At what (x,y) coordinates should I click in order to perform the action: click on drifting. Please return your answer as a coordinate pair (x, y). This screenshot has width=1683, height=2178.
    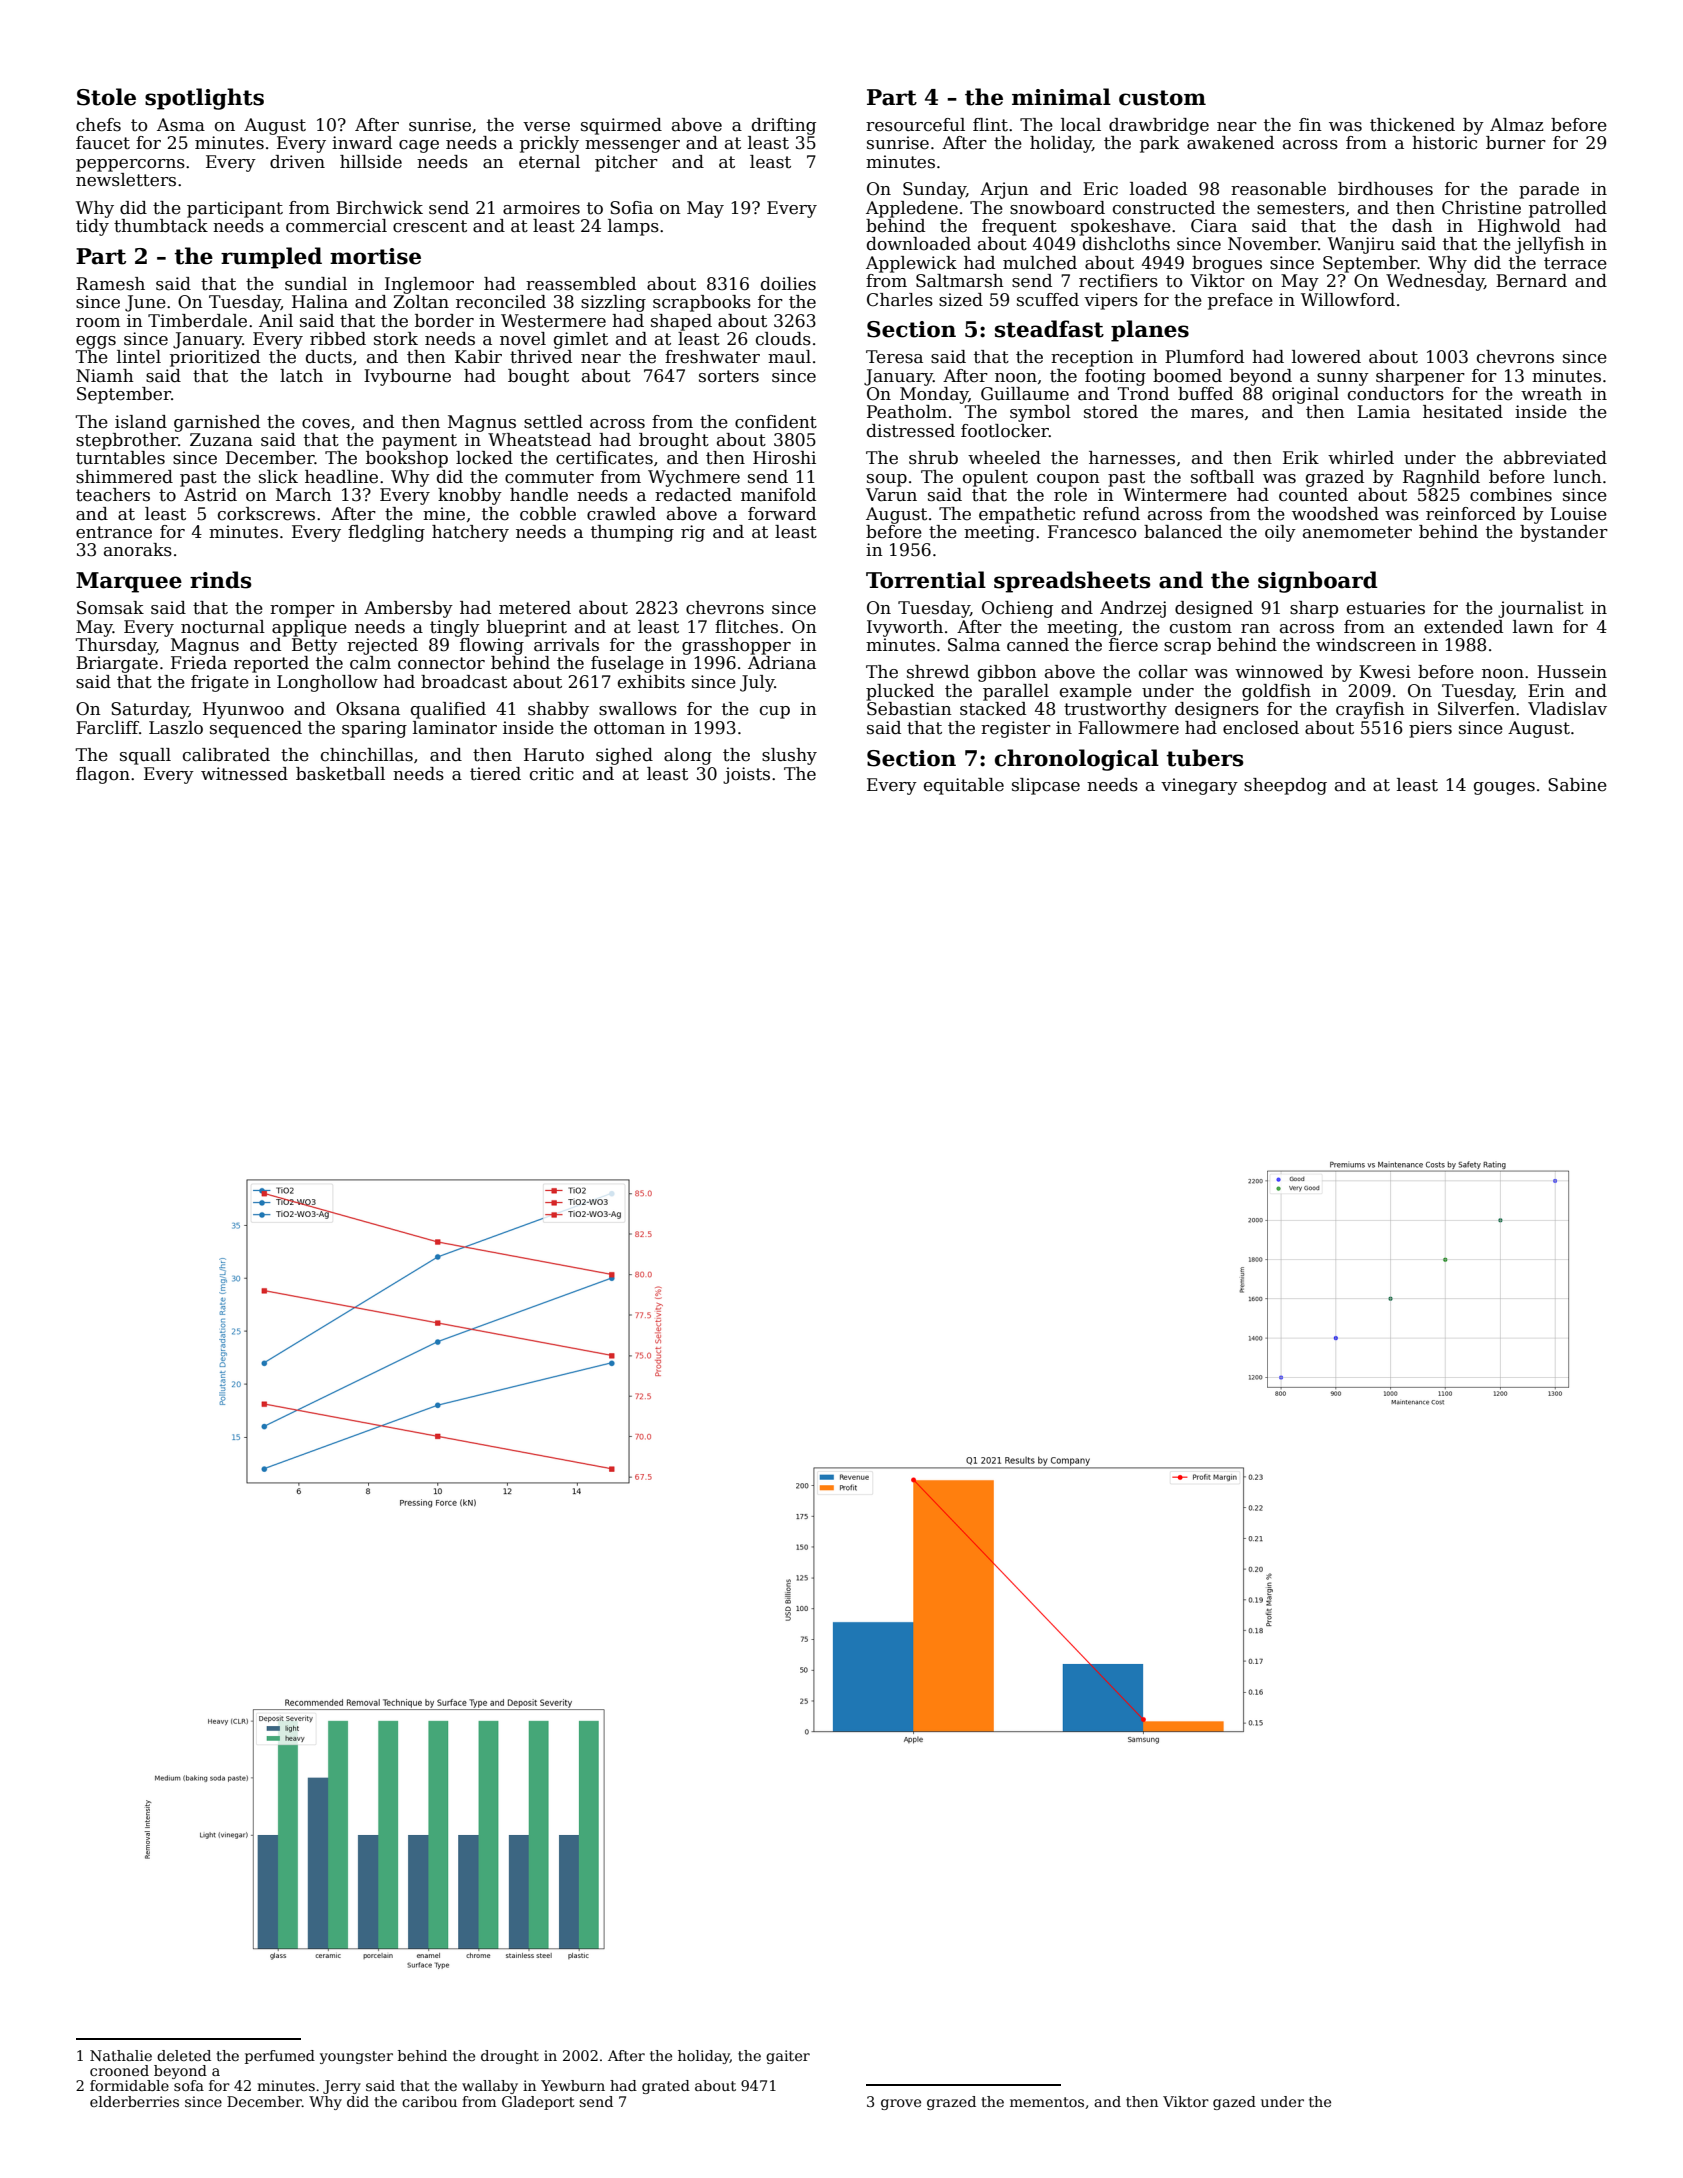
    Looking at the image, I should click on (784, 126).
